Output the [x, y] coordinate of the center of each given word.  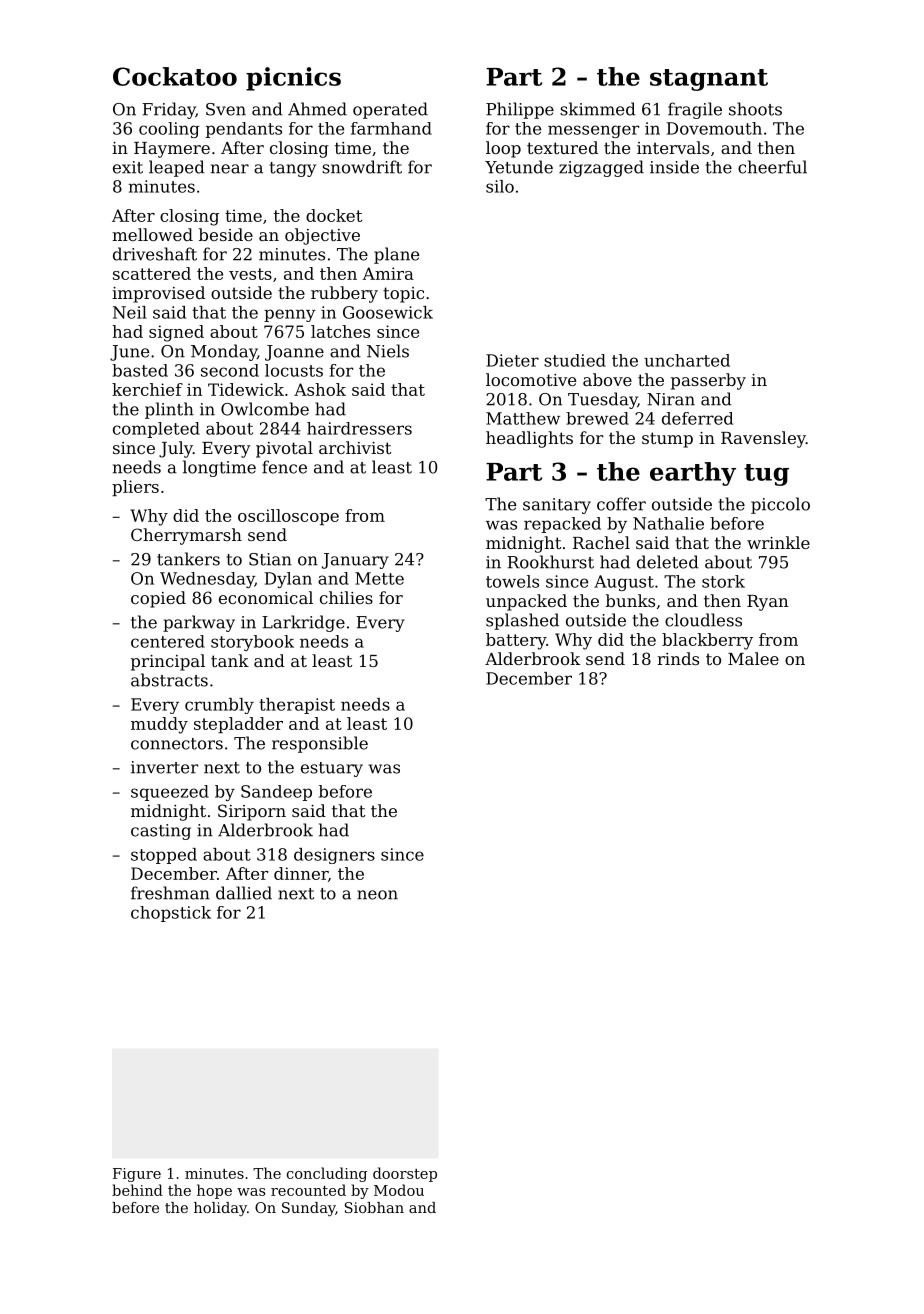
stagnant [709, 80]
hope [214, 1191]
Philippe [520, 110]
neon [377, 895]
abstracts [169, 680]
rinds [678, 658]
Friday [169, 110]
